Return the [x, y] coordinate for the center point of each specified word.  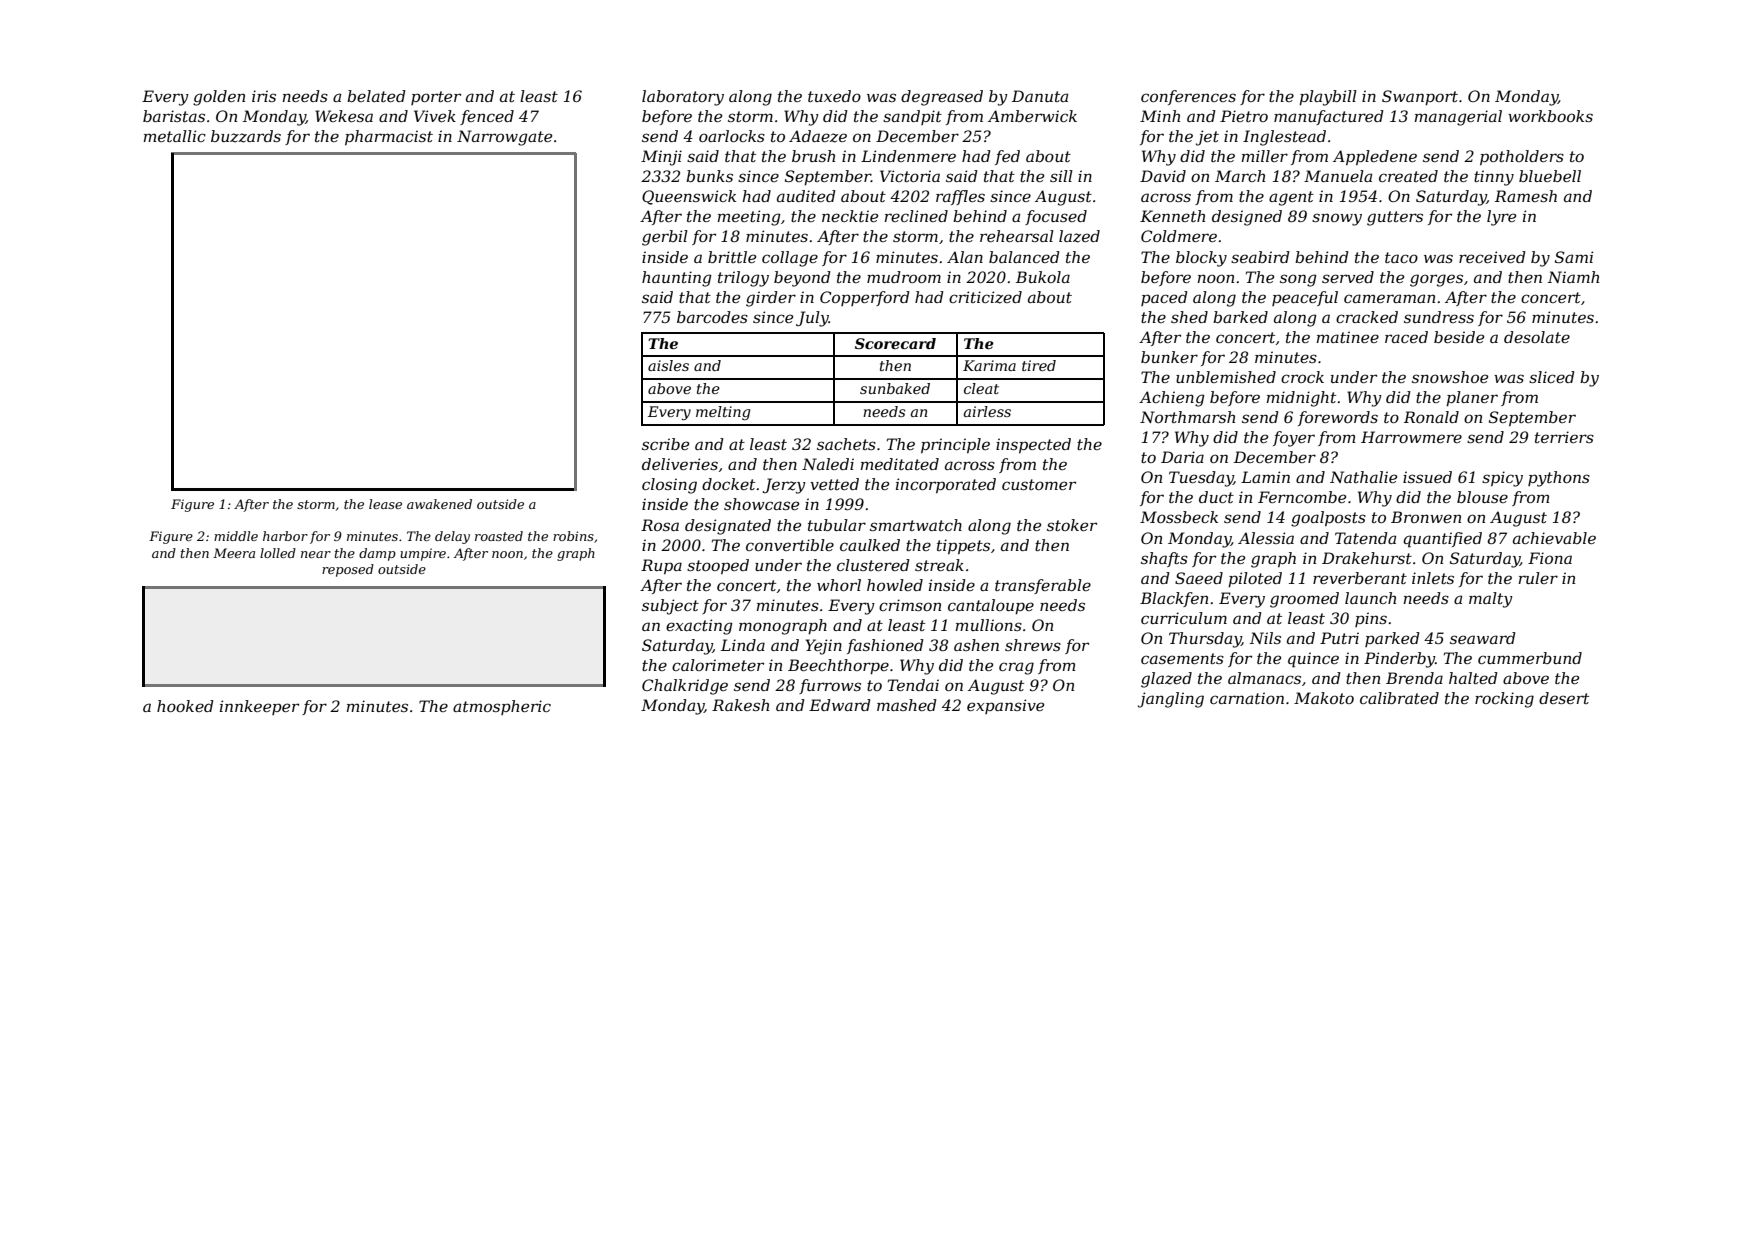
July [812, 319]
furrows [830, 686]
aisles [668, 365]
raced [1406, 337]
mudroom [904, 277]
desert [1564, 698]
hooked [185, 706]
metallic [175, 136]
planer [1472, 398]
